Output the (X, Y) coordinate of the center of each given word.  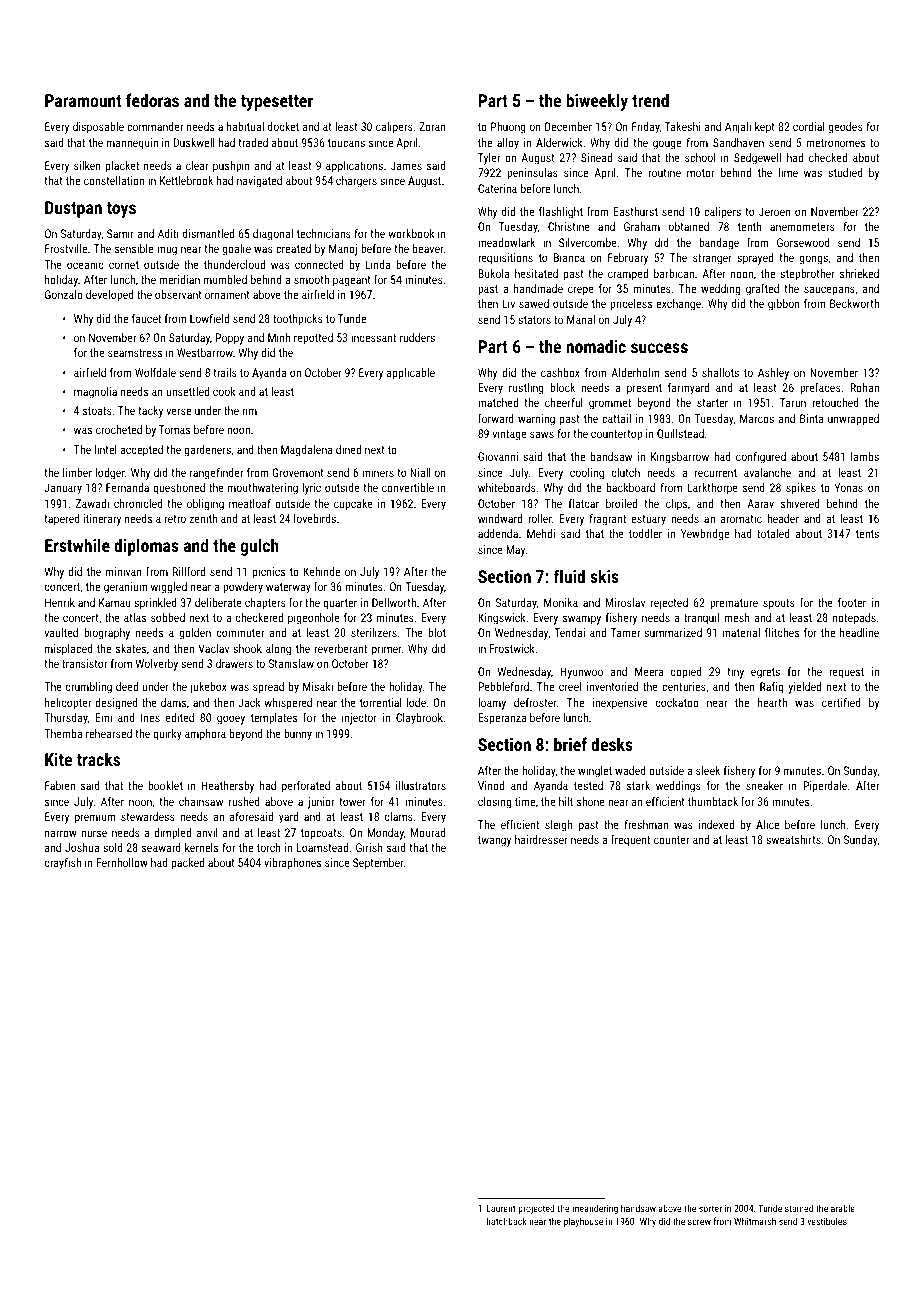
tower (352, 802)
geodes (846, 128)
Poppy (230, 339)
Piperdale (825, 787)
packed (188, 864)
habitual (245, 126)
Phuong (508, 128)
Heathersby (227, 787)
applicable (411, 374)
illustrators (421, 785)
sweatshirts (793, 839)
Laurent (501, 1208)
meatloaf (250, 503)
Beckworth (854, 303)
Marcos (757, 418)
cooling (587, 474)
